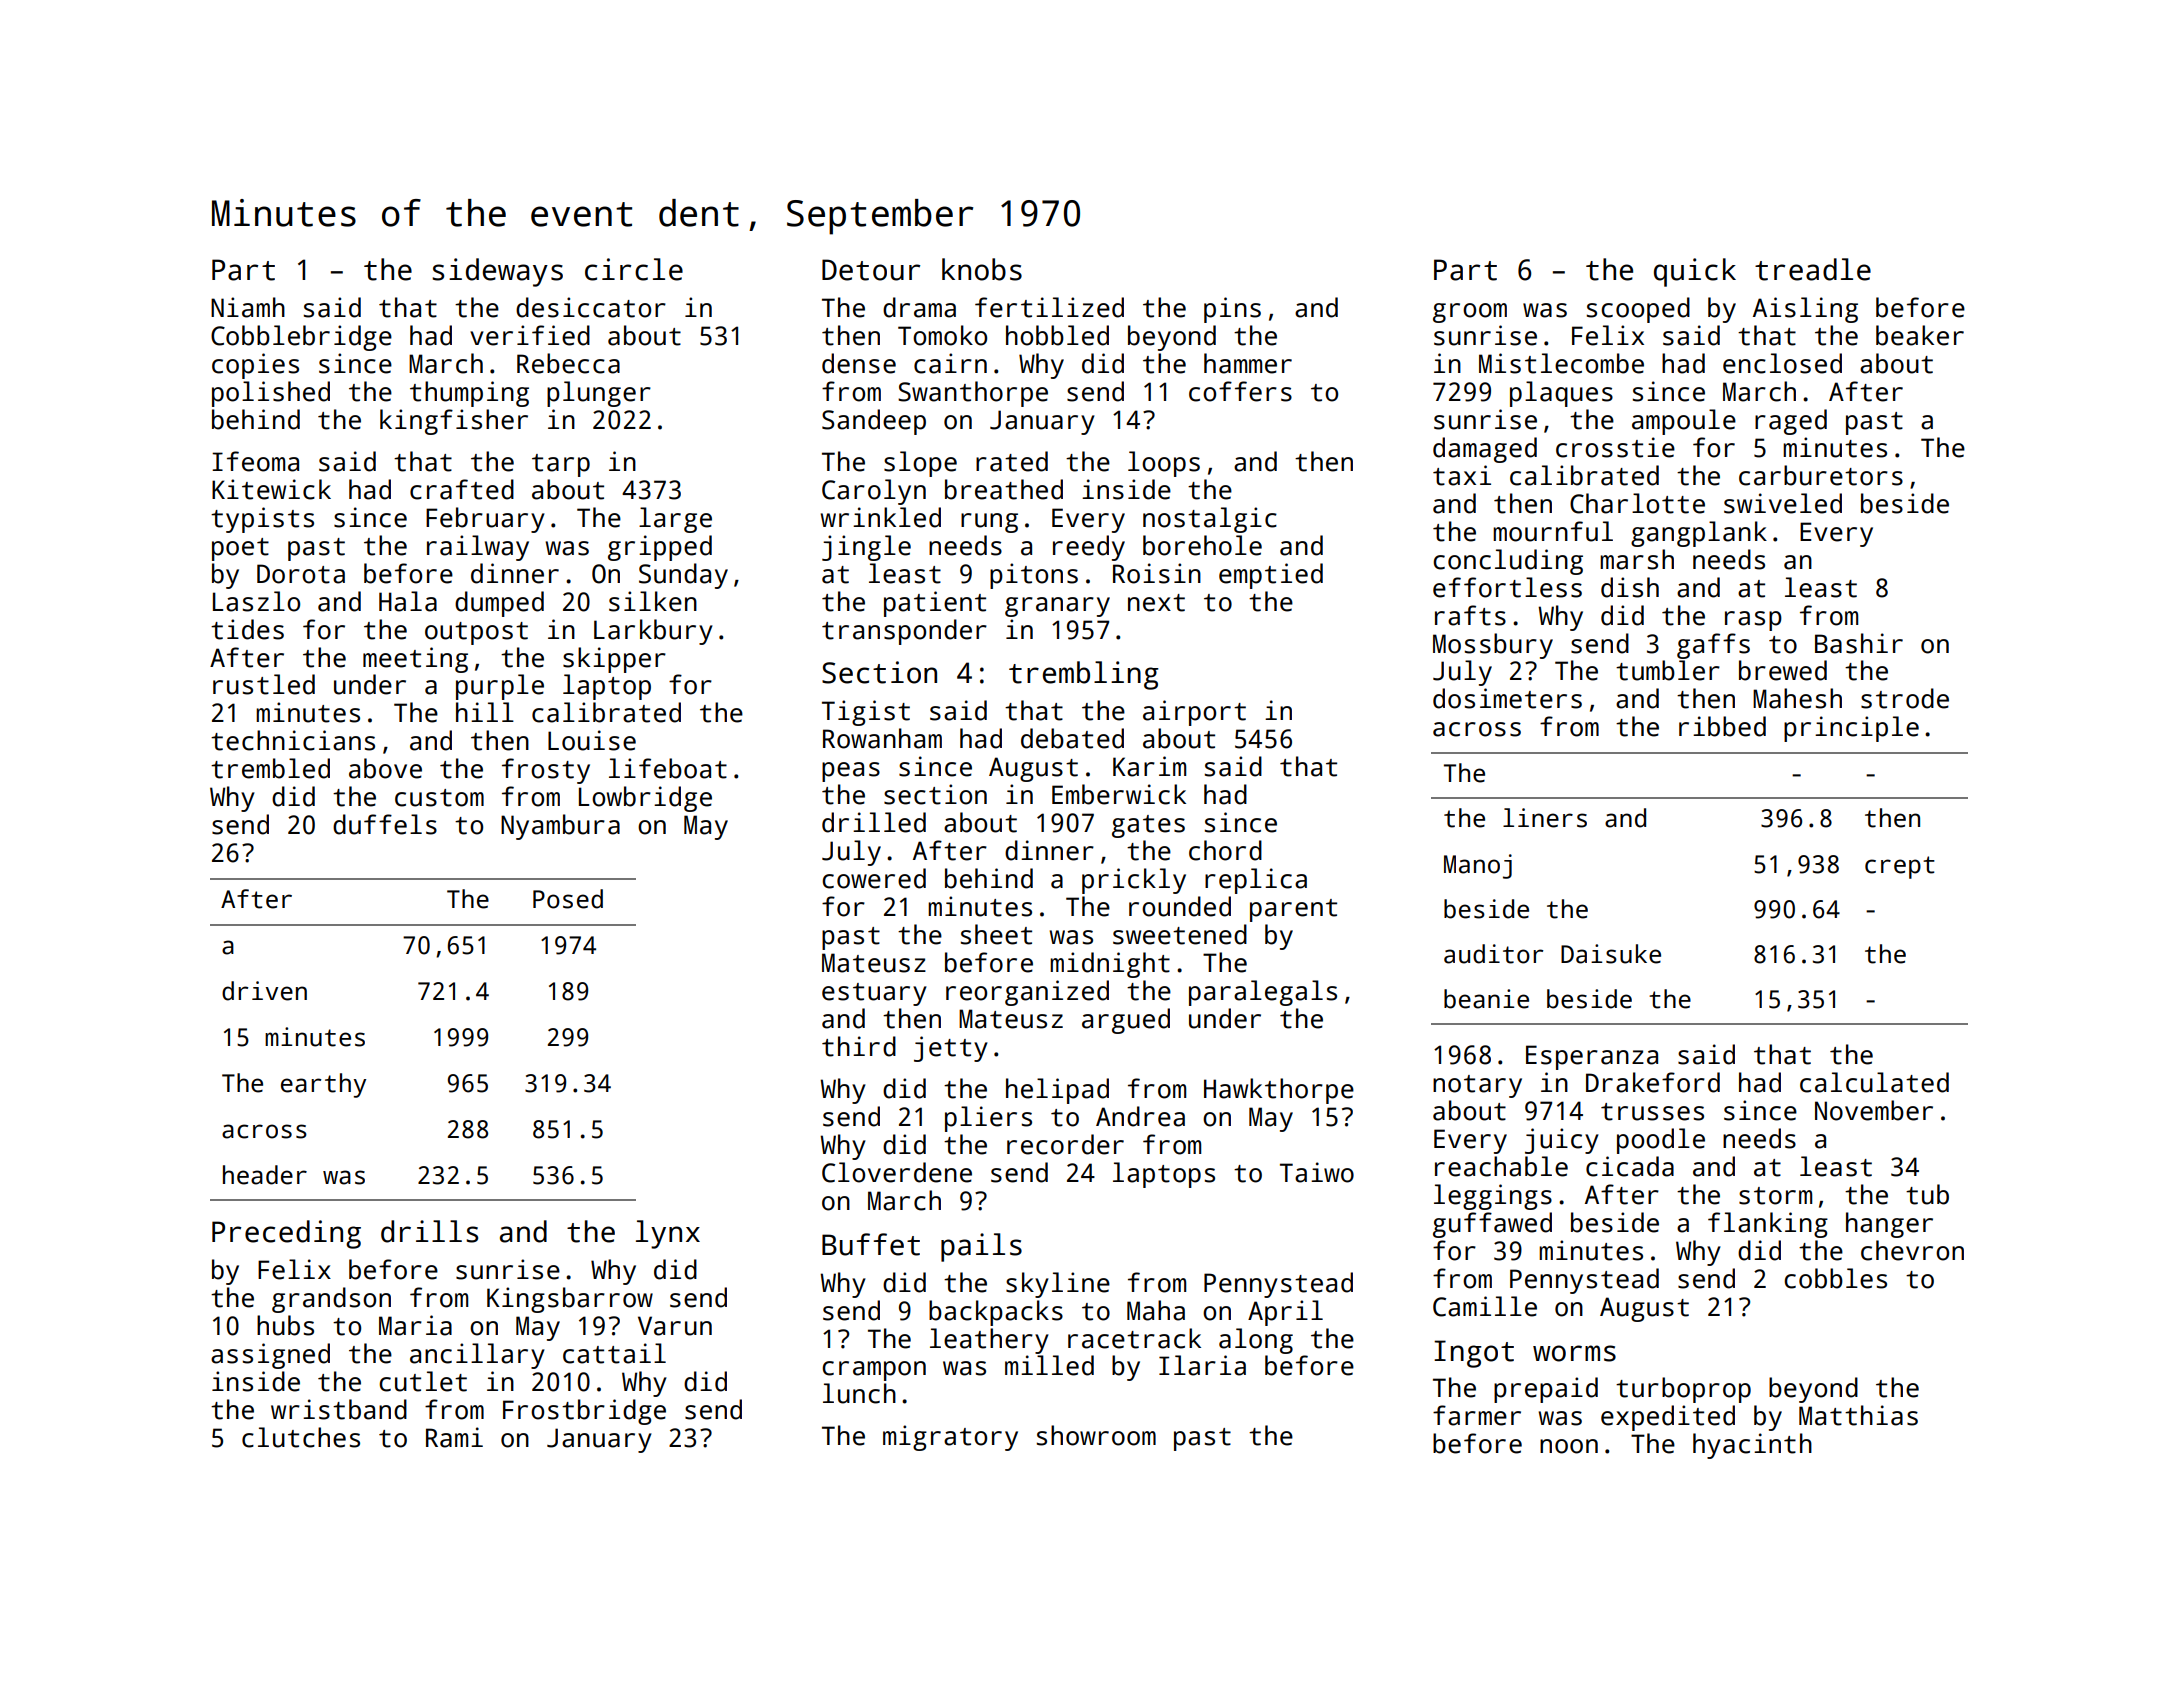  I want to click on dish, so click(1630, 587).
